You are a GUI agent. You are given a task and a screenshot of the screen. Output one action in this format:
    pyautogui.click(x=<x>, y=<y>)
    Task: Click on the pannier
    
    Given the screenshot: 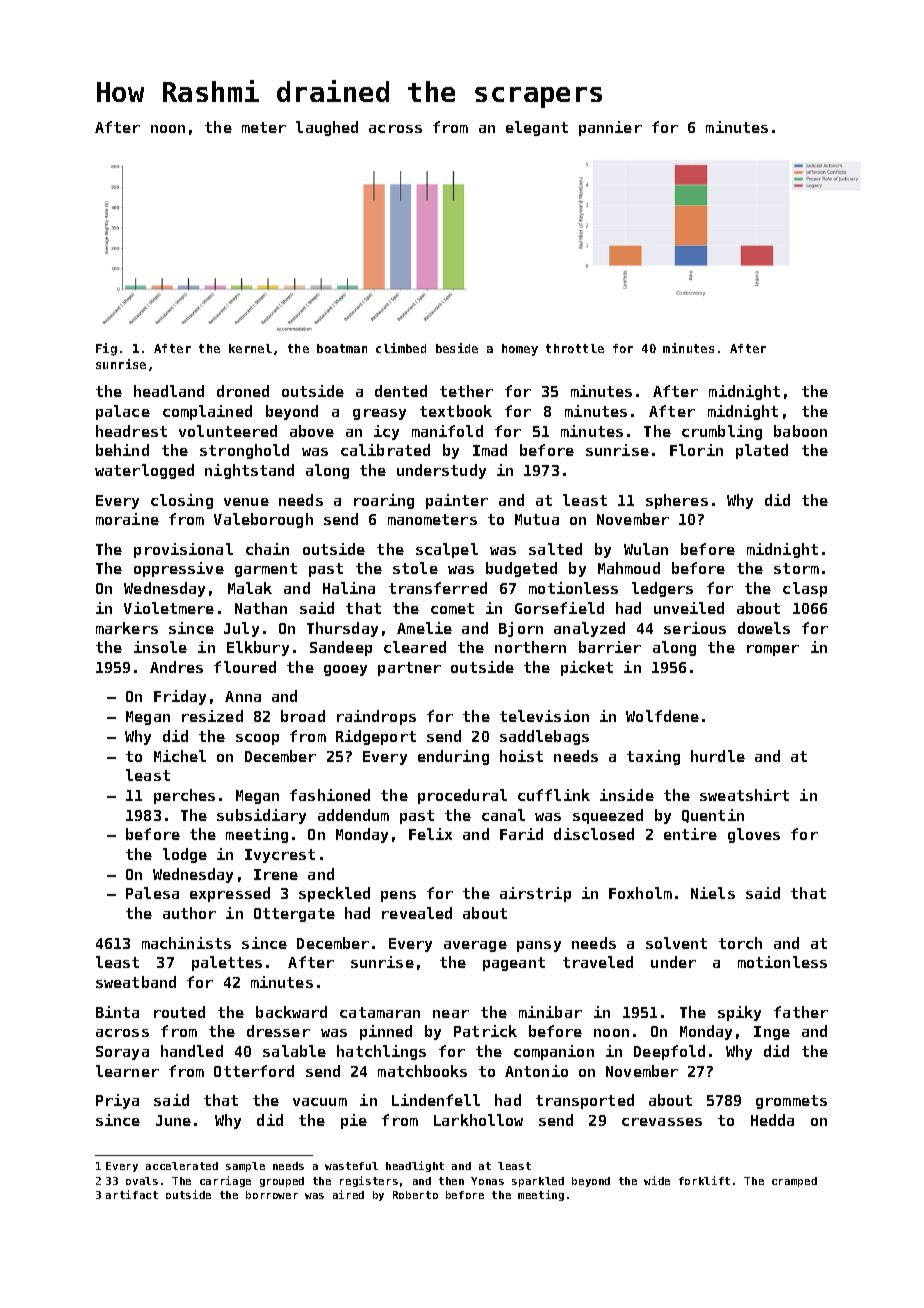 What is the action you would take?
    pyautogui.click(x=610, y=128)
